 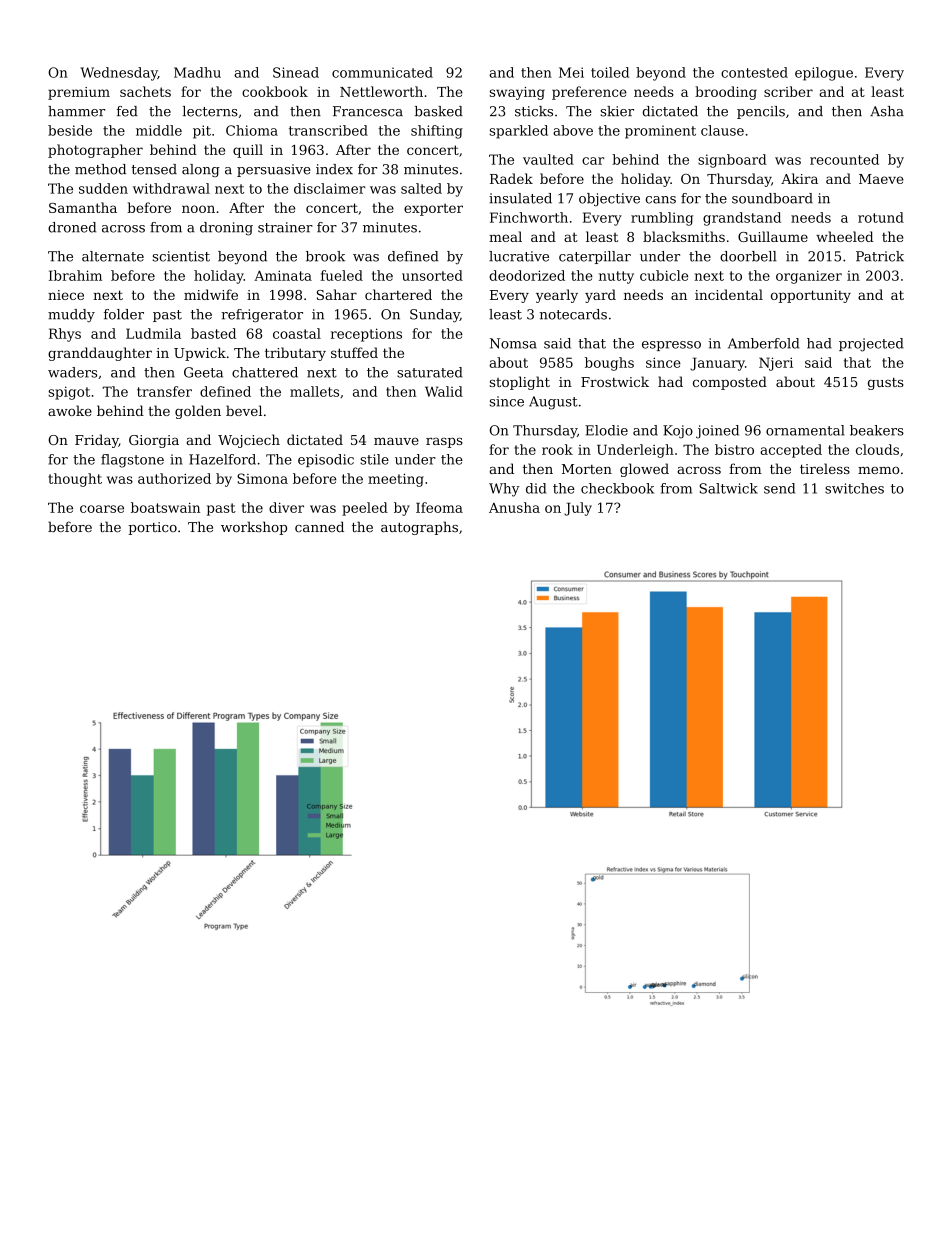 What do you see at coordinates (285, 227) in the document?
I see `strainer` at bounding box center [285, 227].
